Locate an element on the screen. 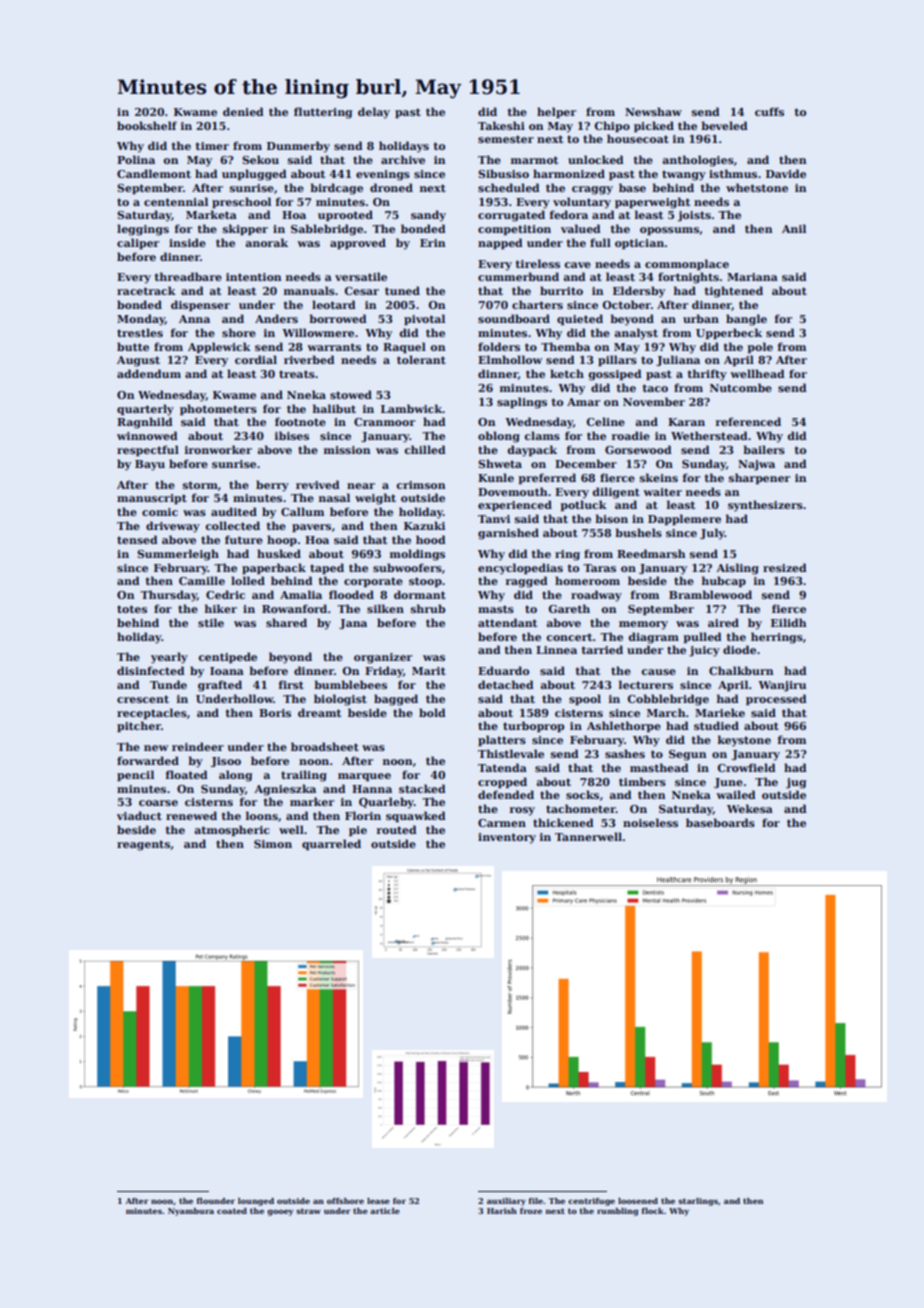 The width and height of the screenshot is (924, 1308). Nyambura is located at coordinates (191, 1212).
